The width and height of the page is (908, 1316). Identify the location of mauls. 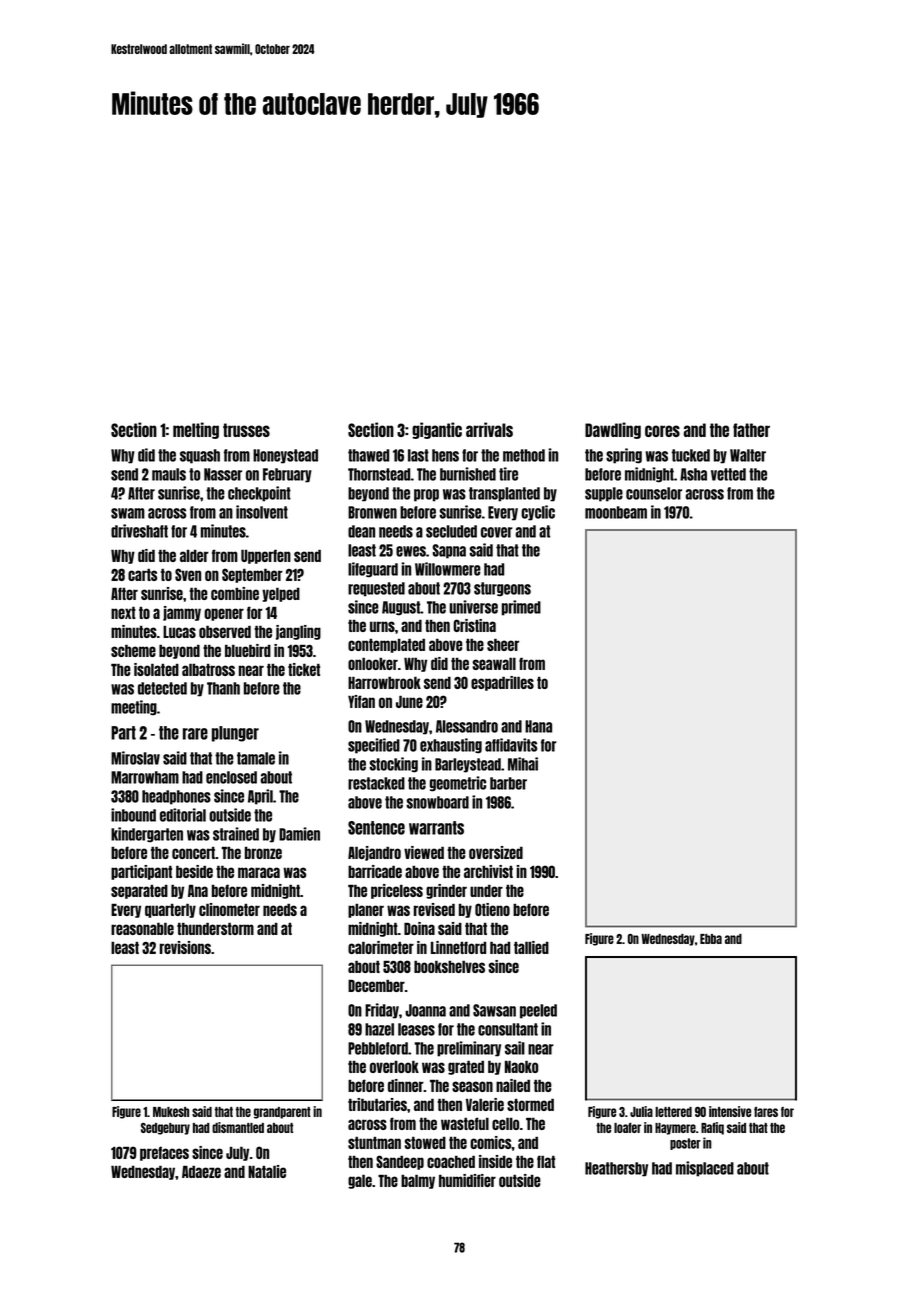
(169, 474).
